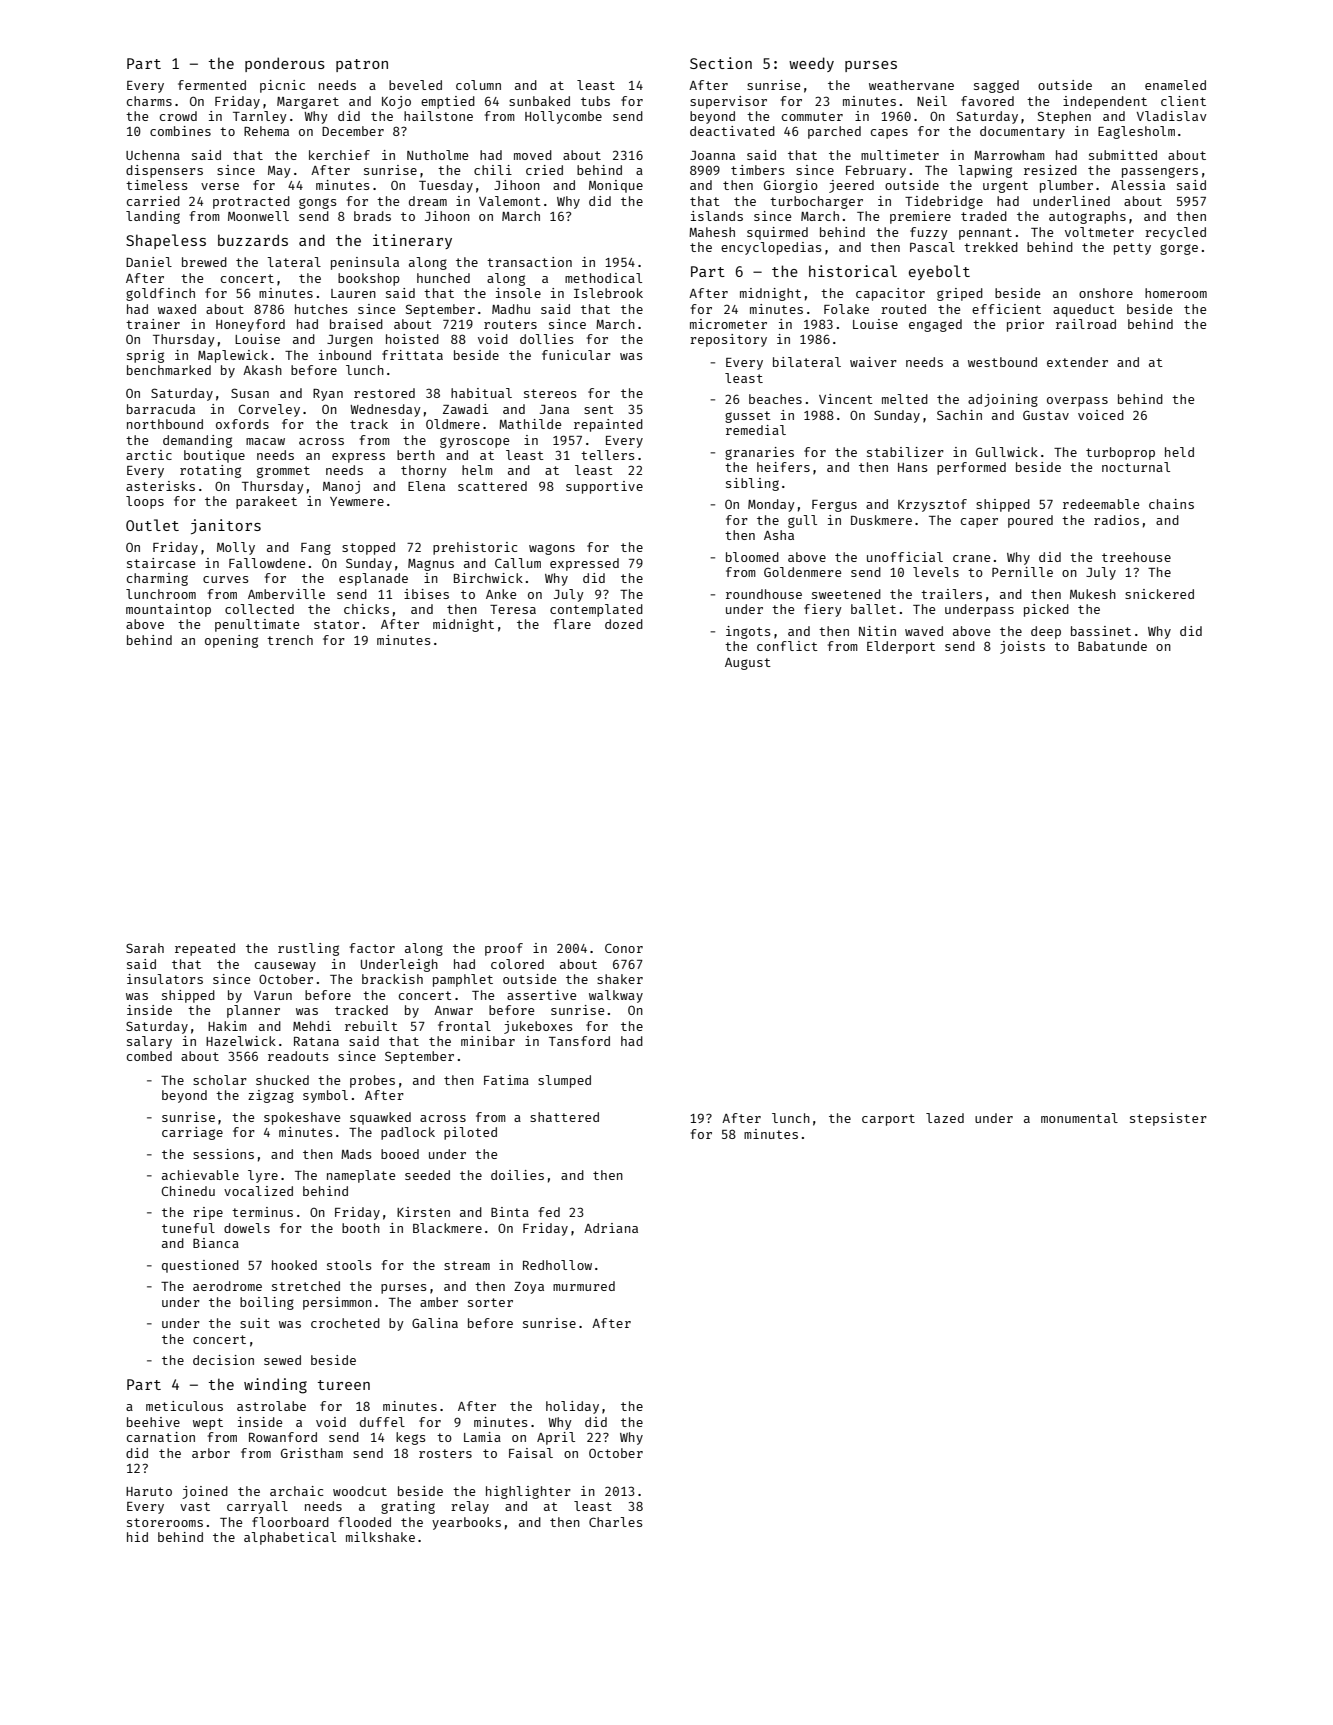  What do you see at coordinates (253, 1011) in the screenshot?
I see `planner` at bounding box center [253, 1011].
